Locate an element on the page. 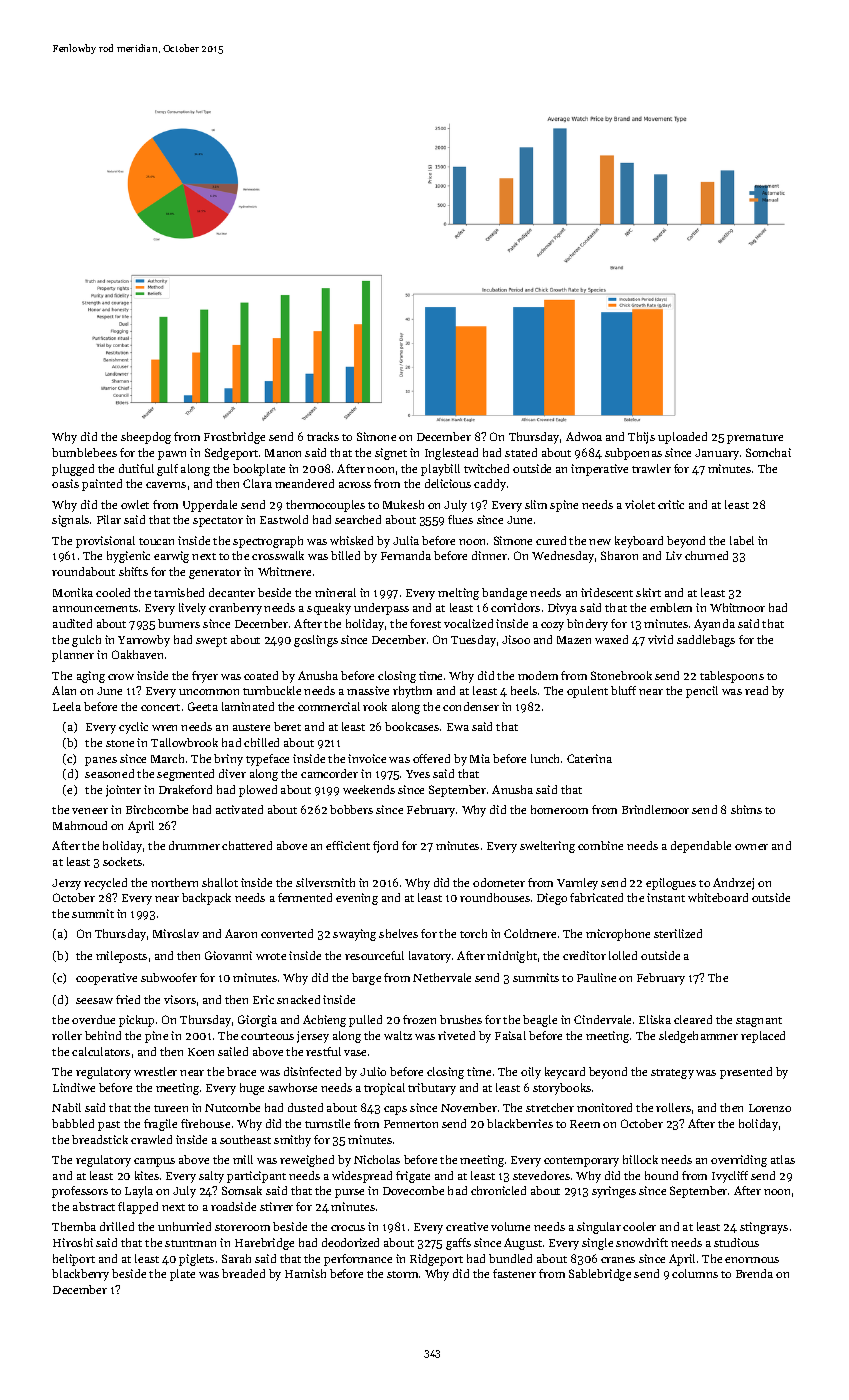 The width and height of the image is (849, 1400). Brenda is located at coordinates (754, 1273).
